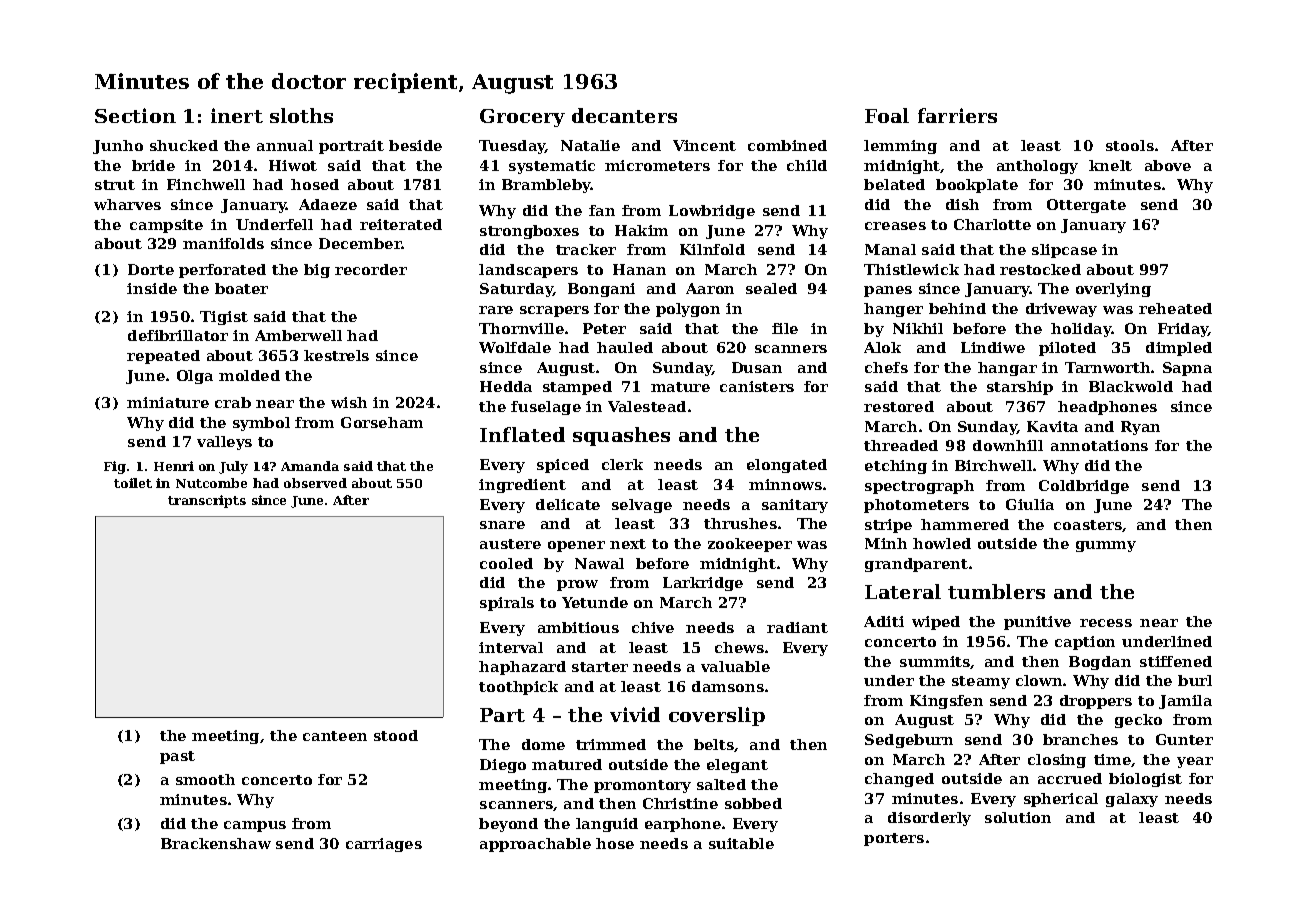 The height and width of the screenshot is (924, 1308). Describe the element at coordinates (1084, 487) in the screenshot. I see `Coldbridge` at that location.
